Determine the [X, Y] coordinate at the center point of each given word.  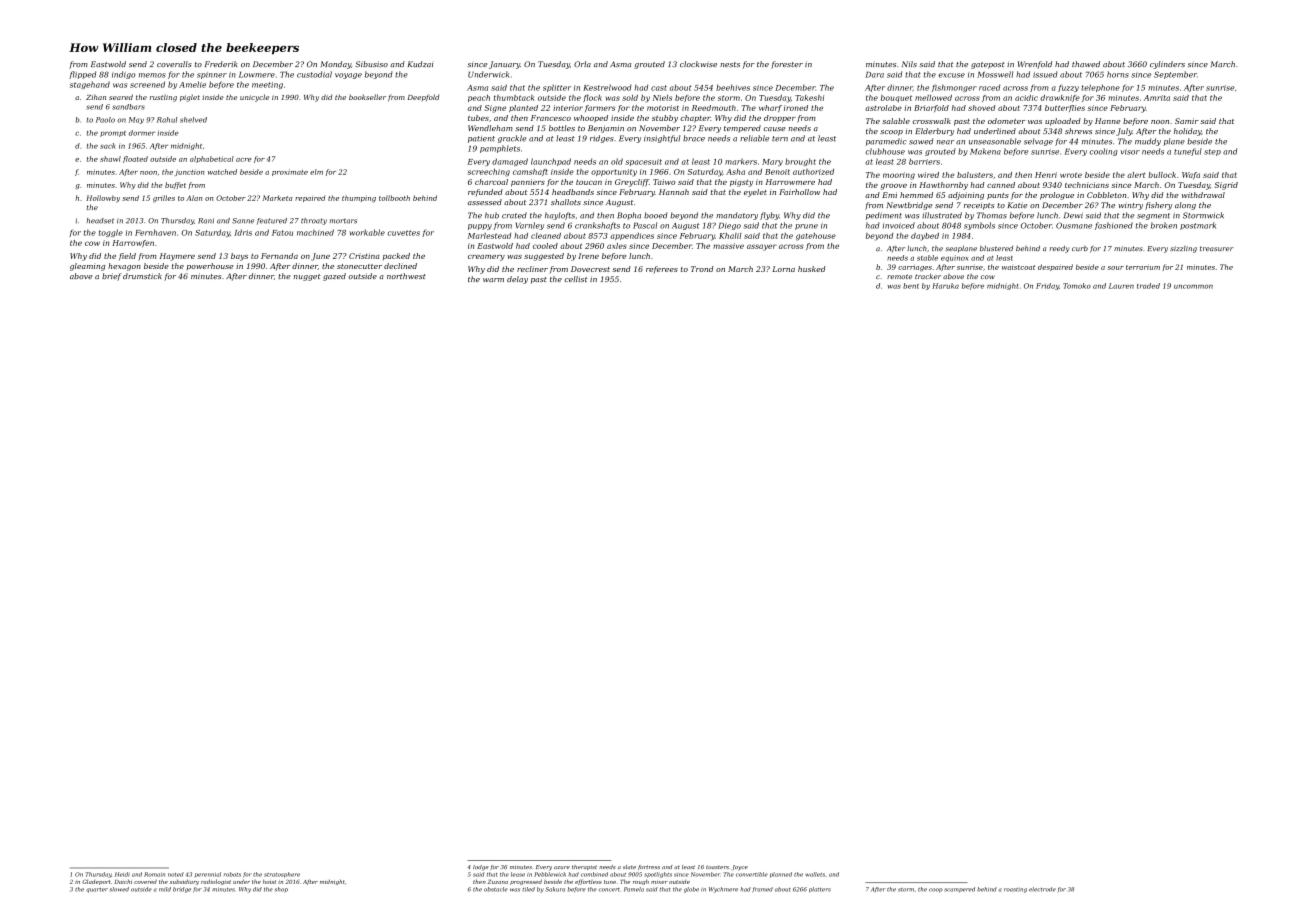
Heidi [122, 874]
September [1175, 75]
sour [1116, 268]
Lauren [1121, 286]
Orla [582, 64]
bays [239, 257]
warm [493, 280]
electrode [1042, 889]
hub [492, 215]
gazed [334, 277]
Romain [154, 874]
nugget [307, 277]
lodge [481, 868]
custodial [314, 74]
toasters [717, 867]
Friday [1047, 286]
